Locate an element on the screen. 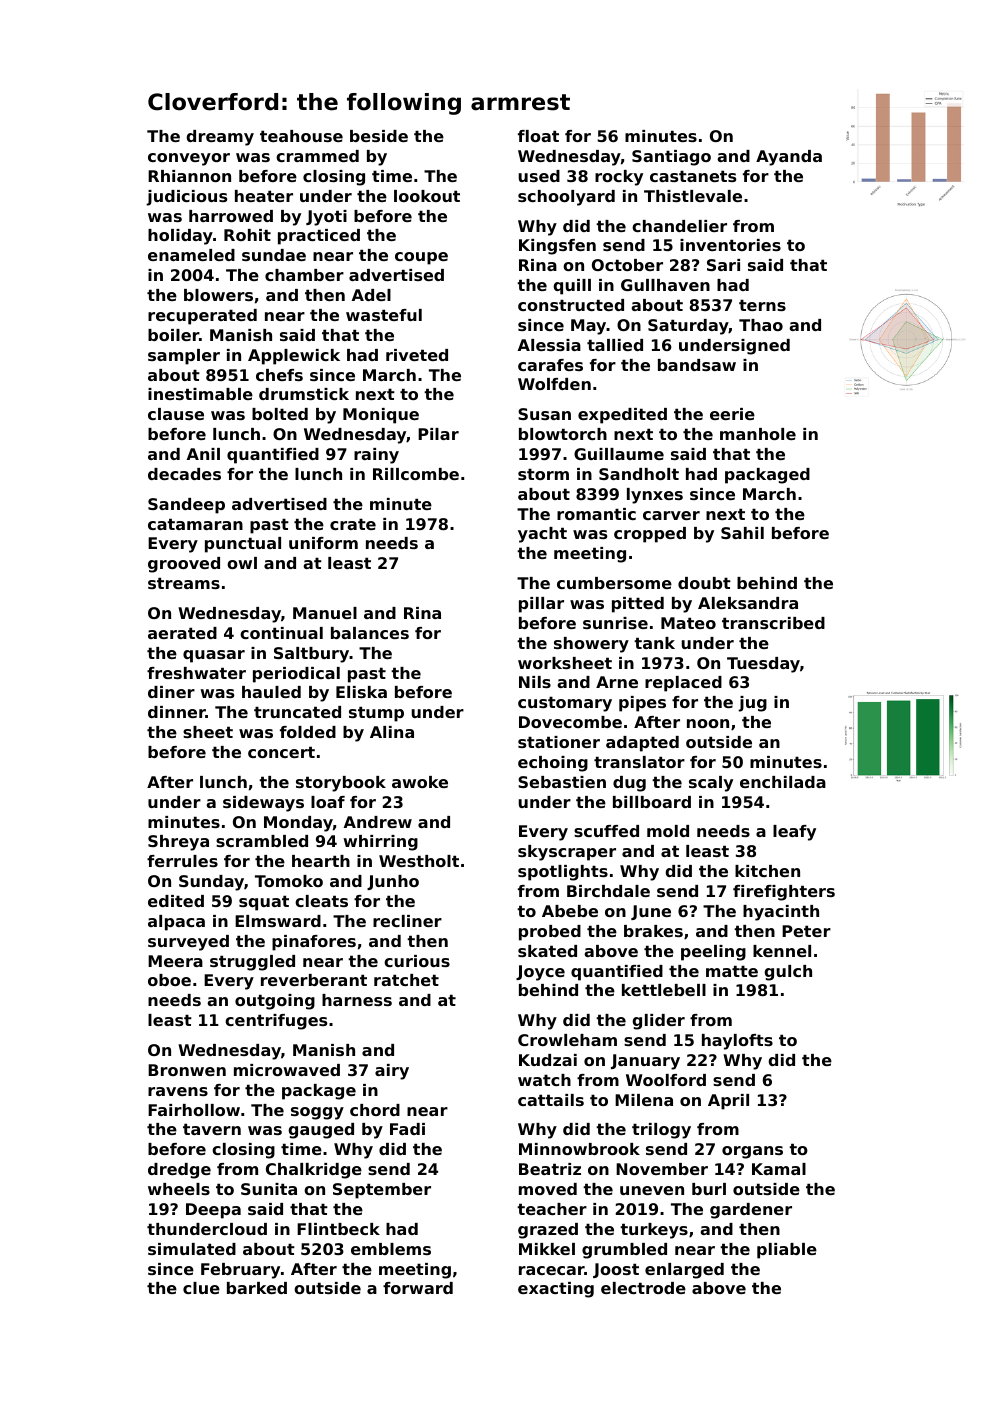  emblems is located at coordinates (391, 1249).
